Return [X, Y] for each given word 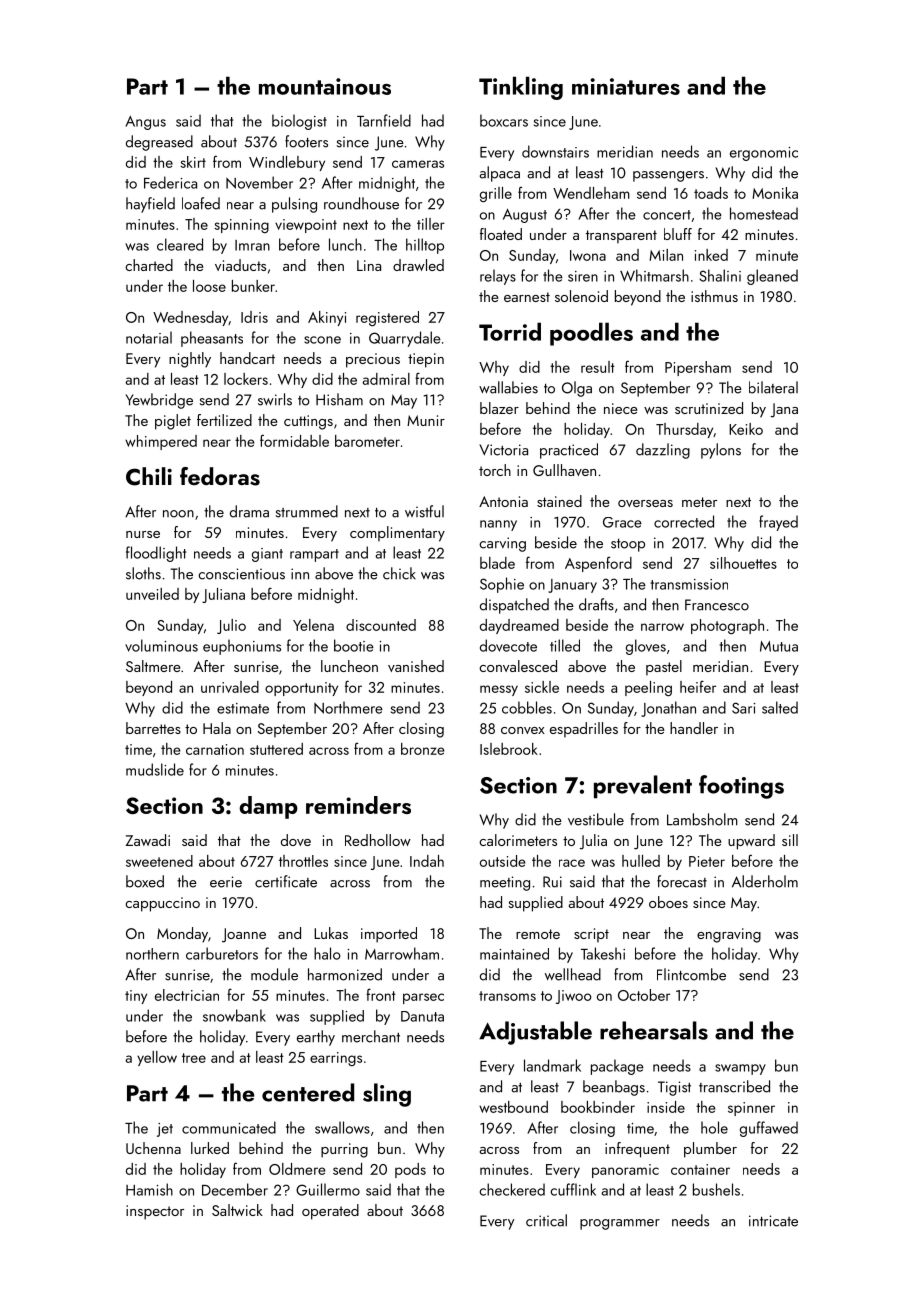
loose [209, 286]
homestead [764, 213]
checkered [512, 1189]
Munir [426, 420]
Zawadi [148, 840]
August [525, 216]
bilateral [773, 387]
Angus [145, 123]
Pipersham [698, 368]
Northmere [348, 707]
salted [780, 707]
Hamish [149, 1189]
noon [178, 514]
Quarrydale [405, 339]
